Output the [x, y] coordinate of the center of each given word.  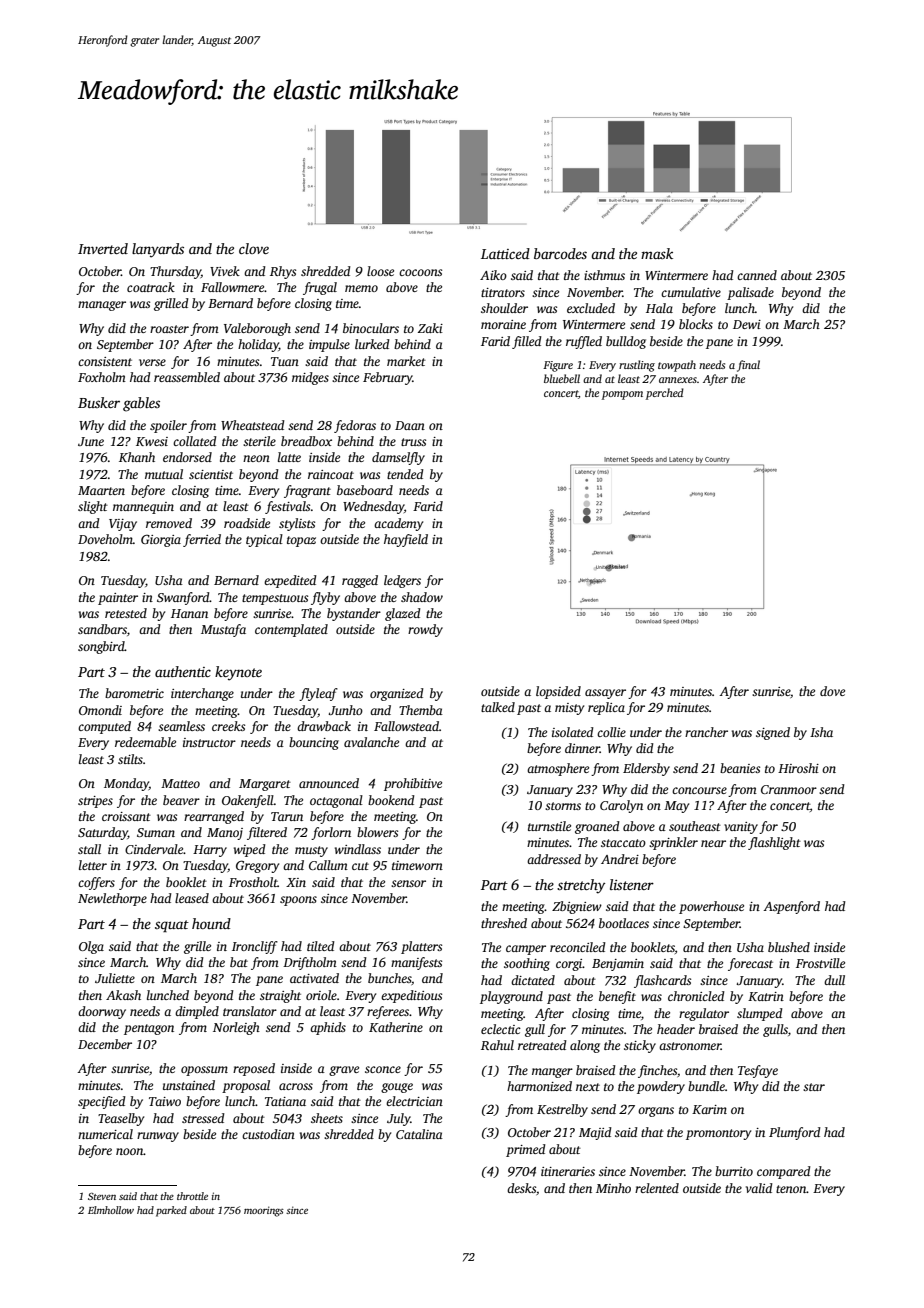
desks [521, 1188]
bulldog [626, 342]
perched [665, 394]
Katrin [766, 996]
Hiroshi [798, 768]
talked [498, 707]
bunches [389, 978]
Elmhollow [111, 1210]
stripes [95, 802]
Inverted [103, 248]
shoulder [504, 308]
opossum [204, 1071]
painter [118, 599]
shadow [422, 597]
